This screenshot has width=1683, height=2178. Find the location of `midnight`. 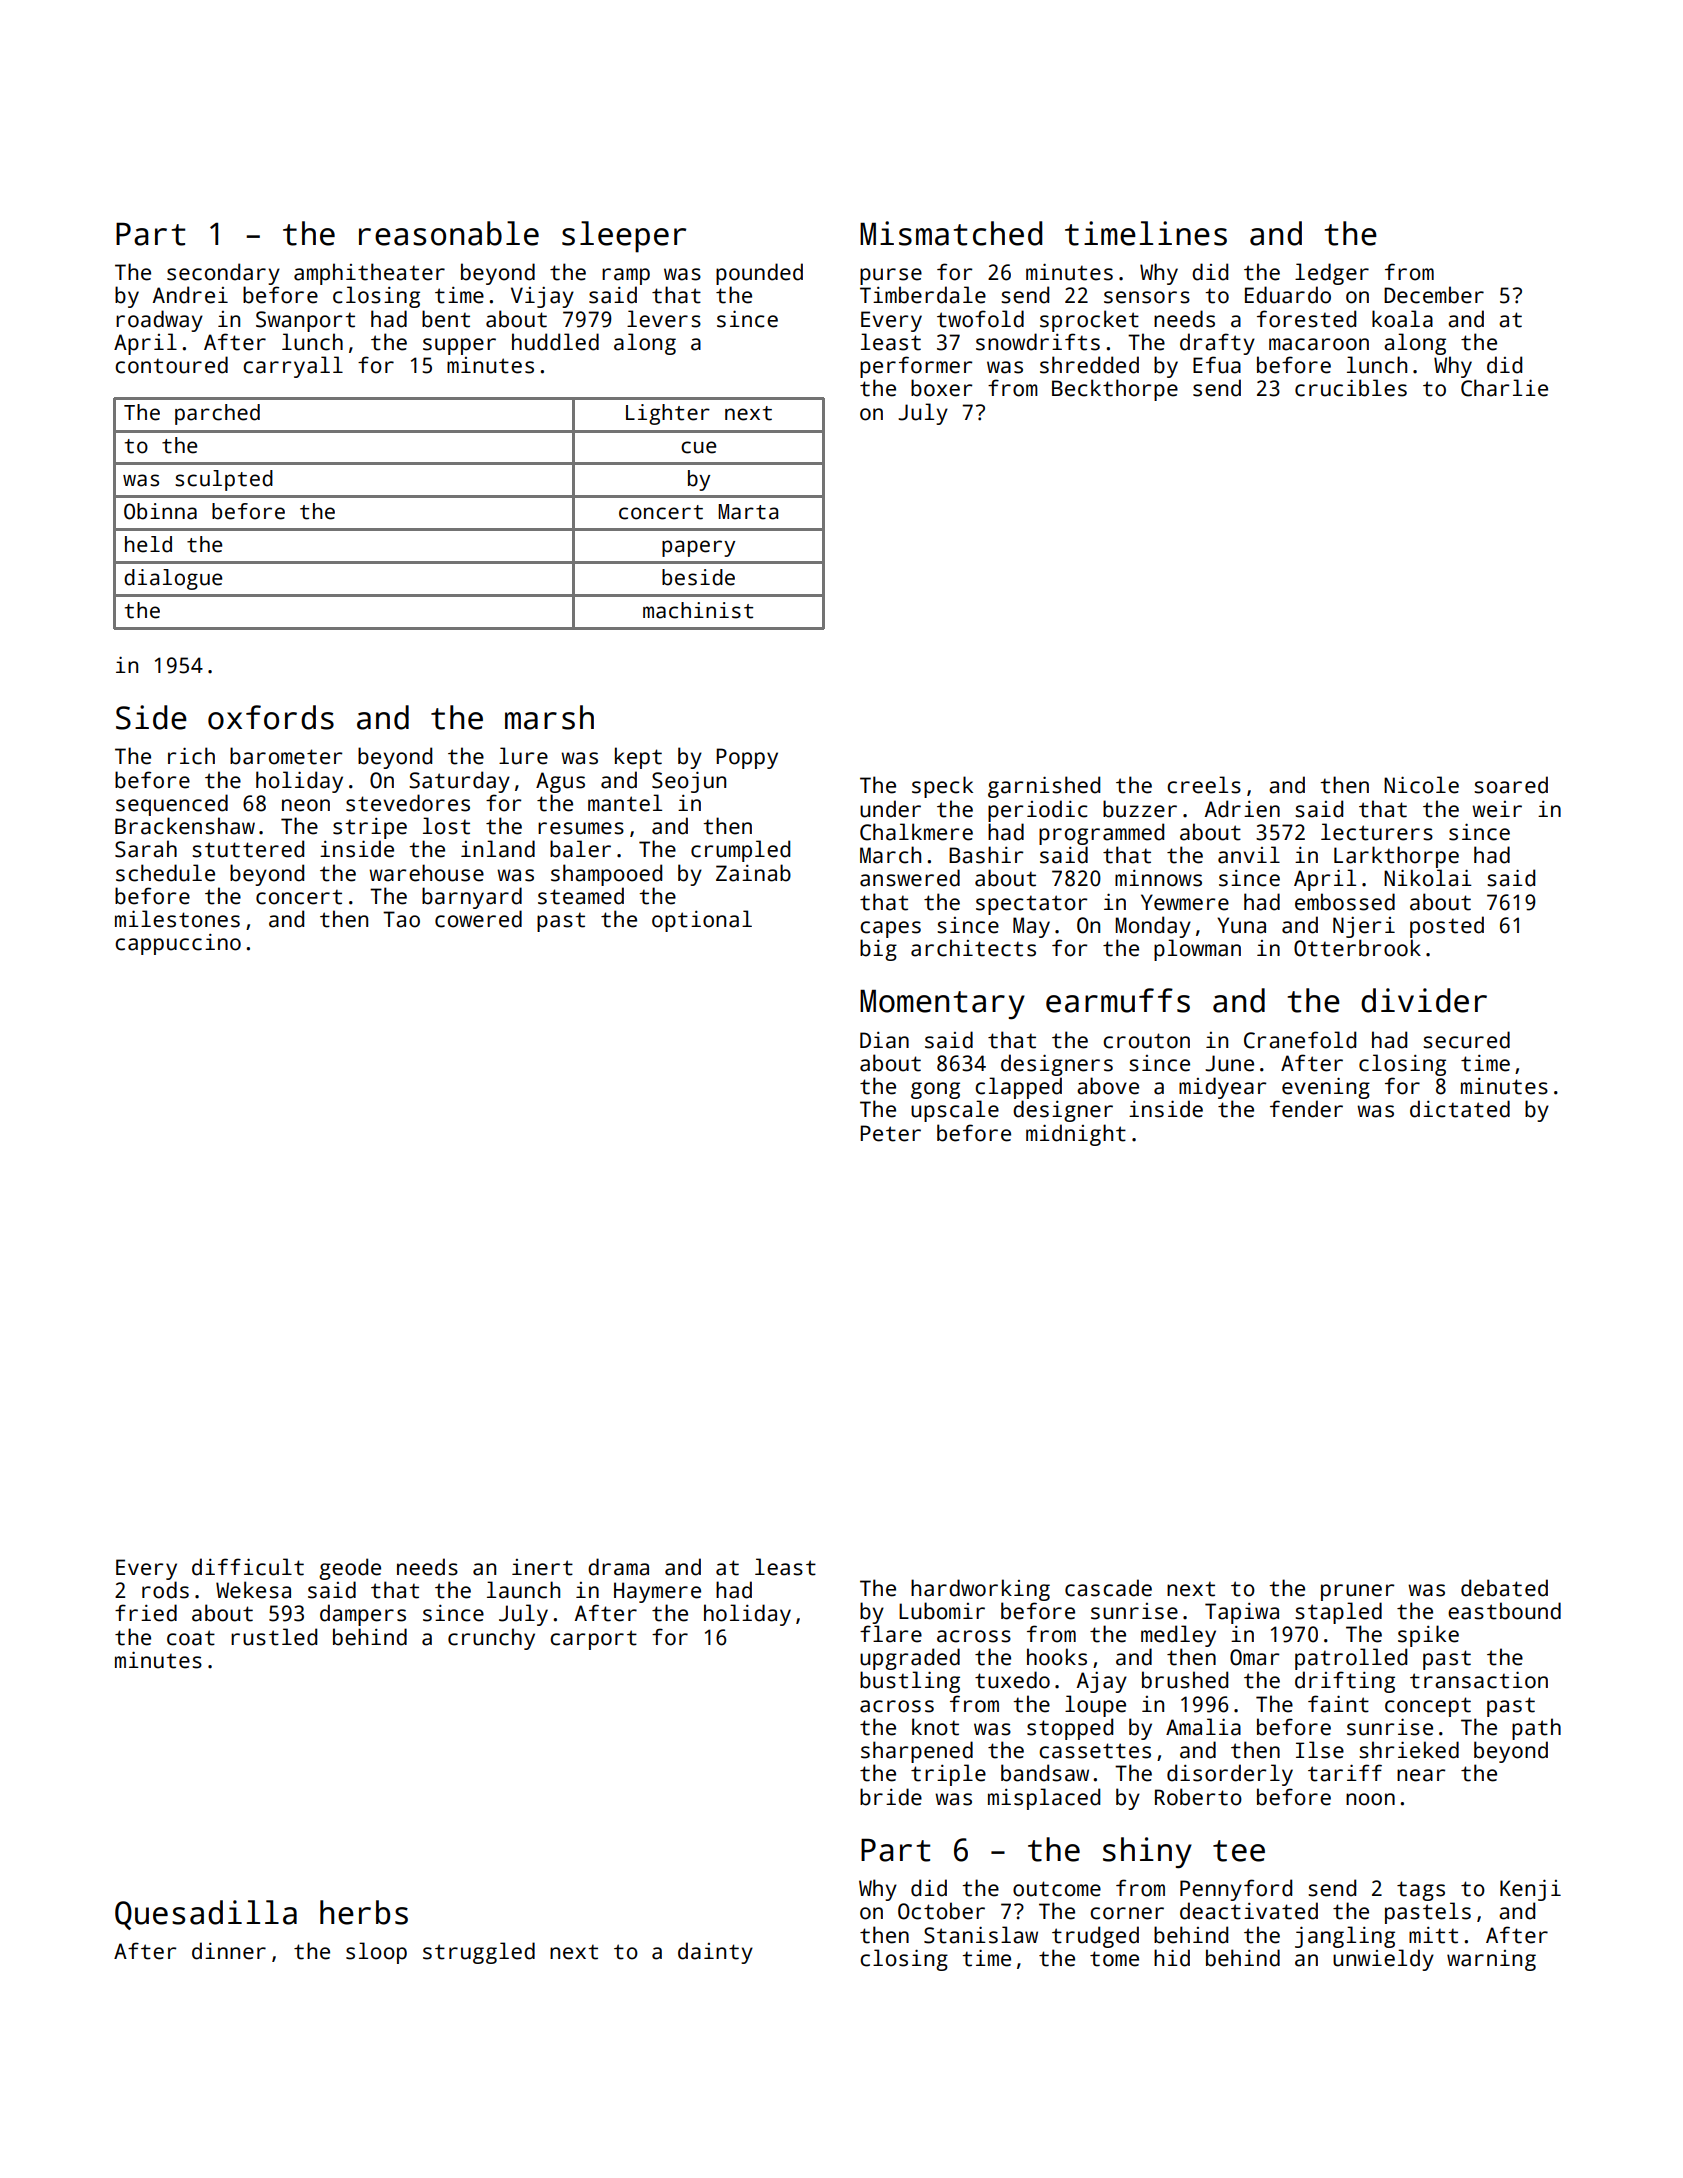

midnight is located at coordinates (1076, 1135).
